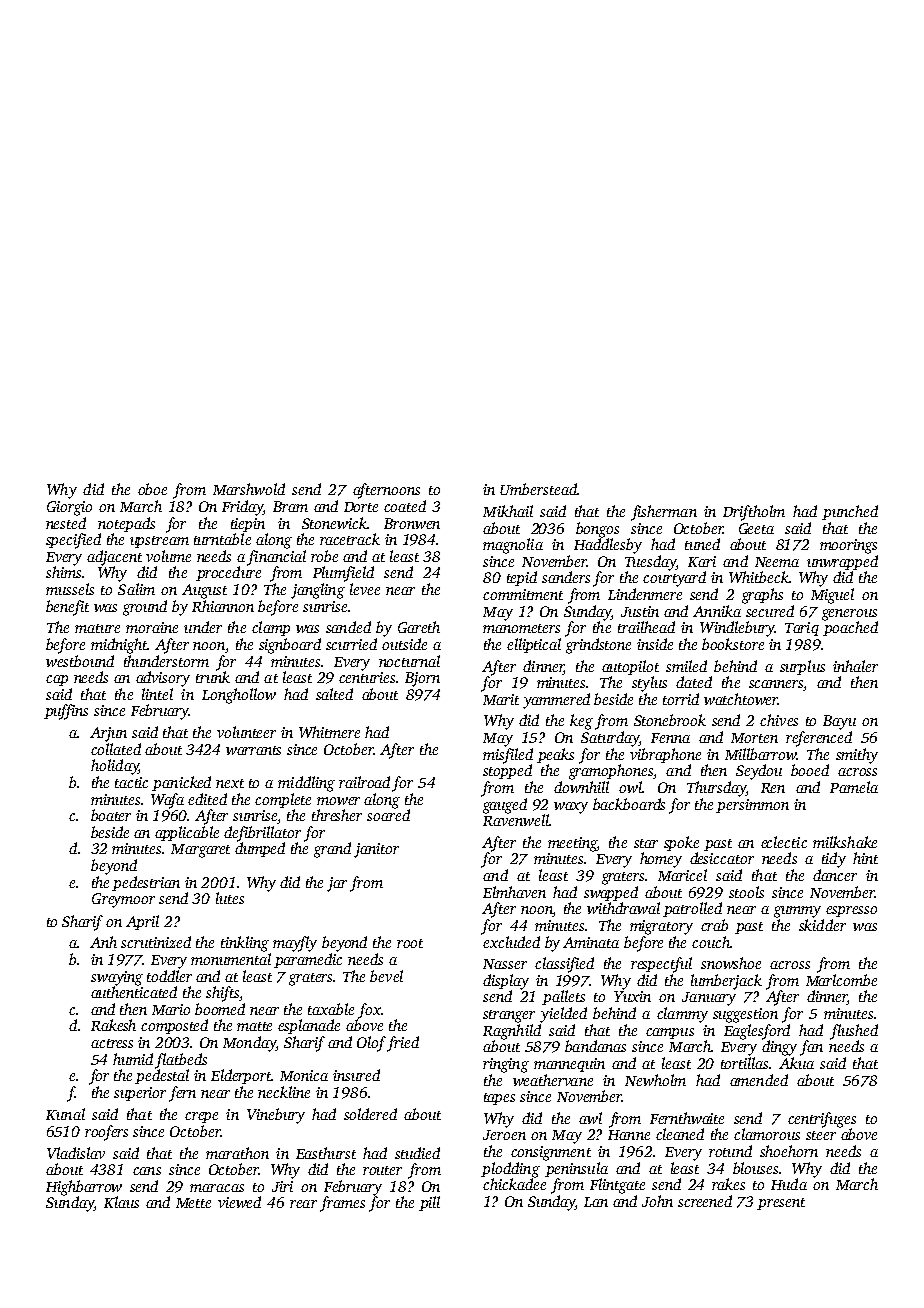 This page has width=924, height=1308. Describe the element at coordinates (664, 513) in the page. I see `fisherman` at that location.
